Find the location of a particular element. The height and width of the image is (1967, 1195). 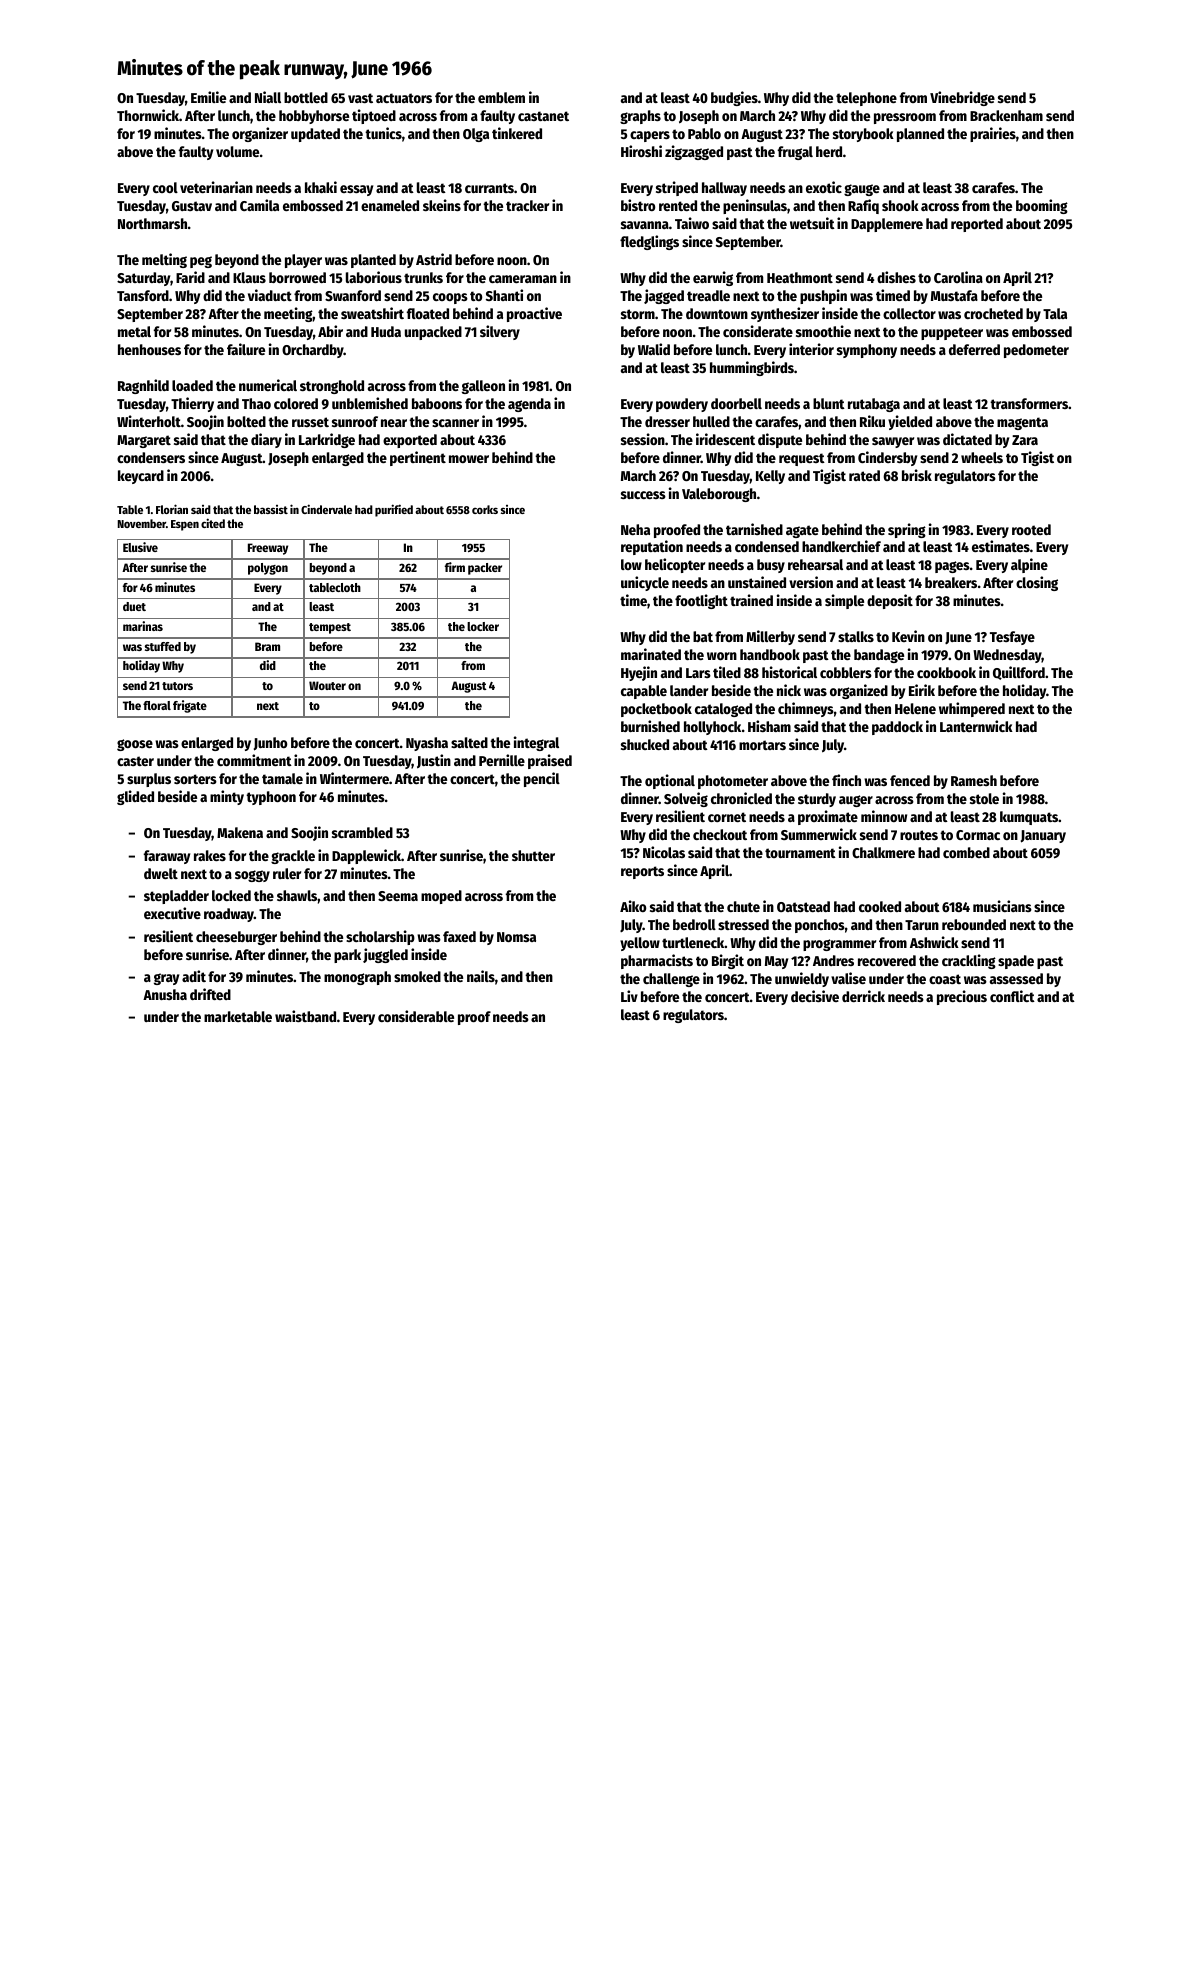

stuffed is located at coordinates (163, 646).
